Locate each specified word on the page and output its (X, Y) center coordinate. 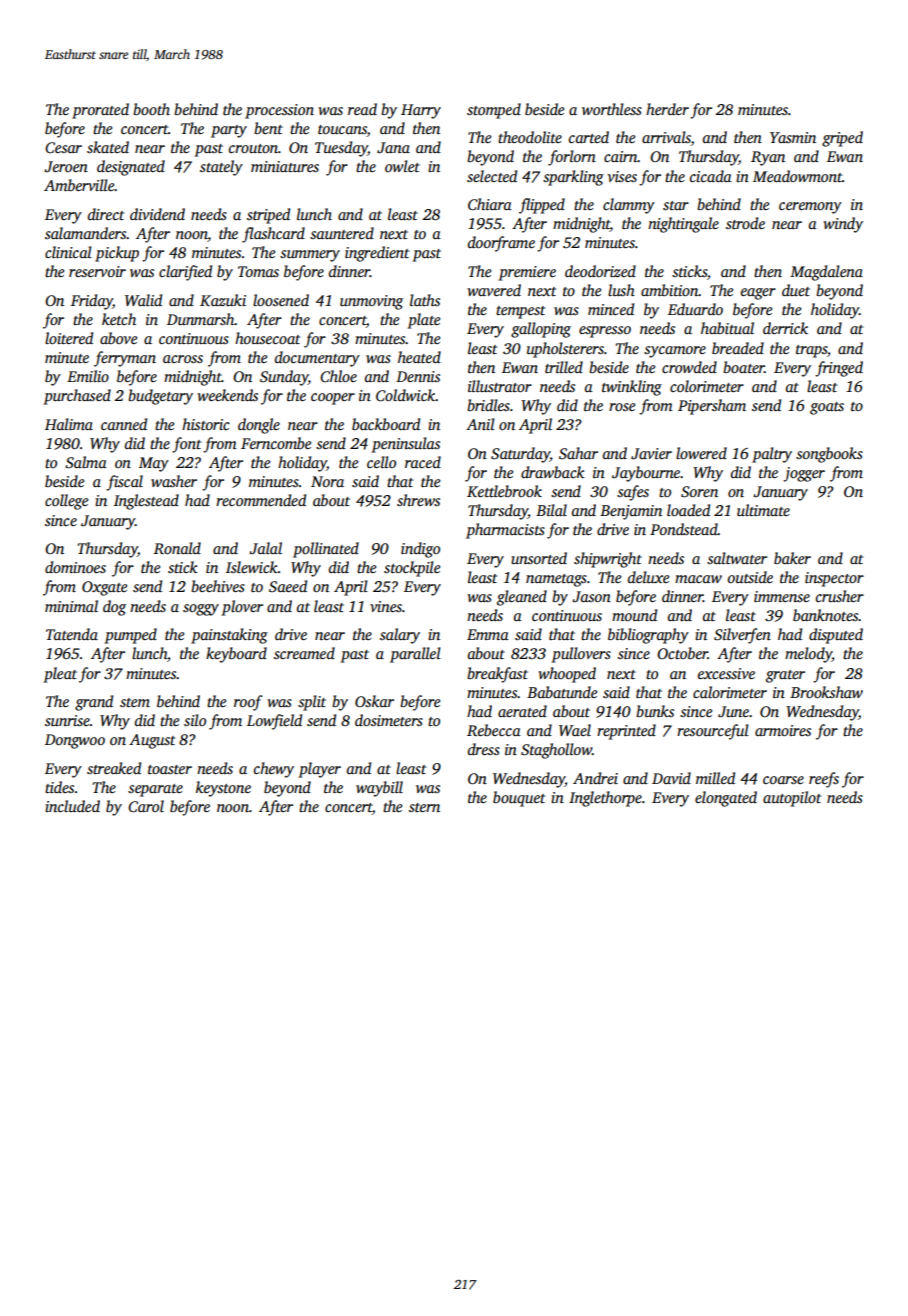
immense (782, 596)
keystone (223, 789)
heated (419, 357)
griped (842, 139)
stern (424, 807)
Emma (488, 634)
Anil (480, 424)
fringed (839, 369)
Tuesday (341, 149)
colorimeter (707, 386)
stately (221, 168)
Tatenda (72, 634)
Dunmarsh (201, 319)
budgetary (160, 397)
